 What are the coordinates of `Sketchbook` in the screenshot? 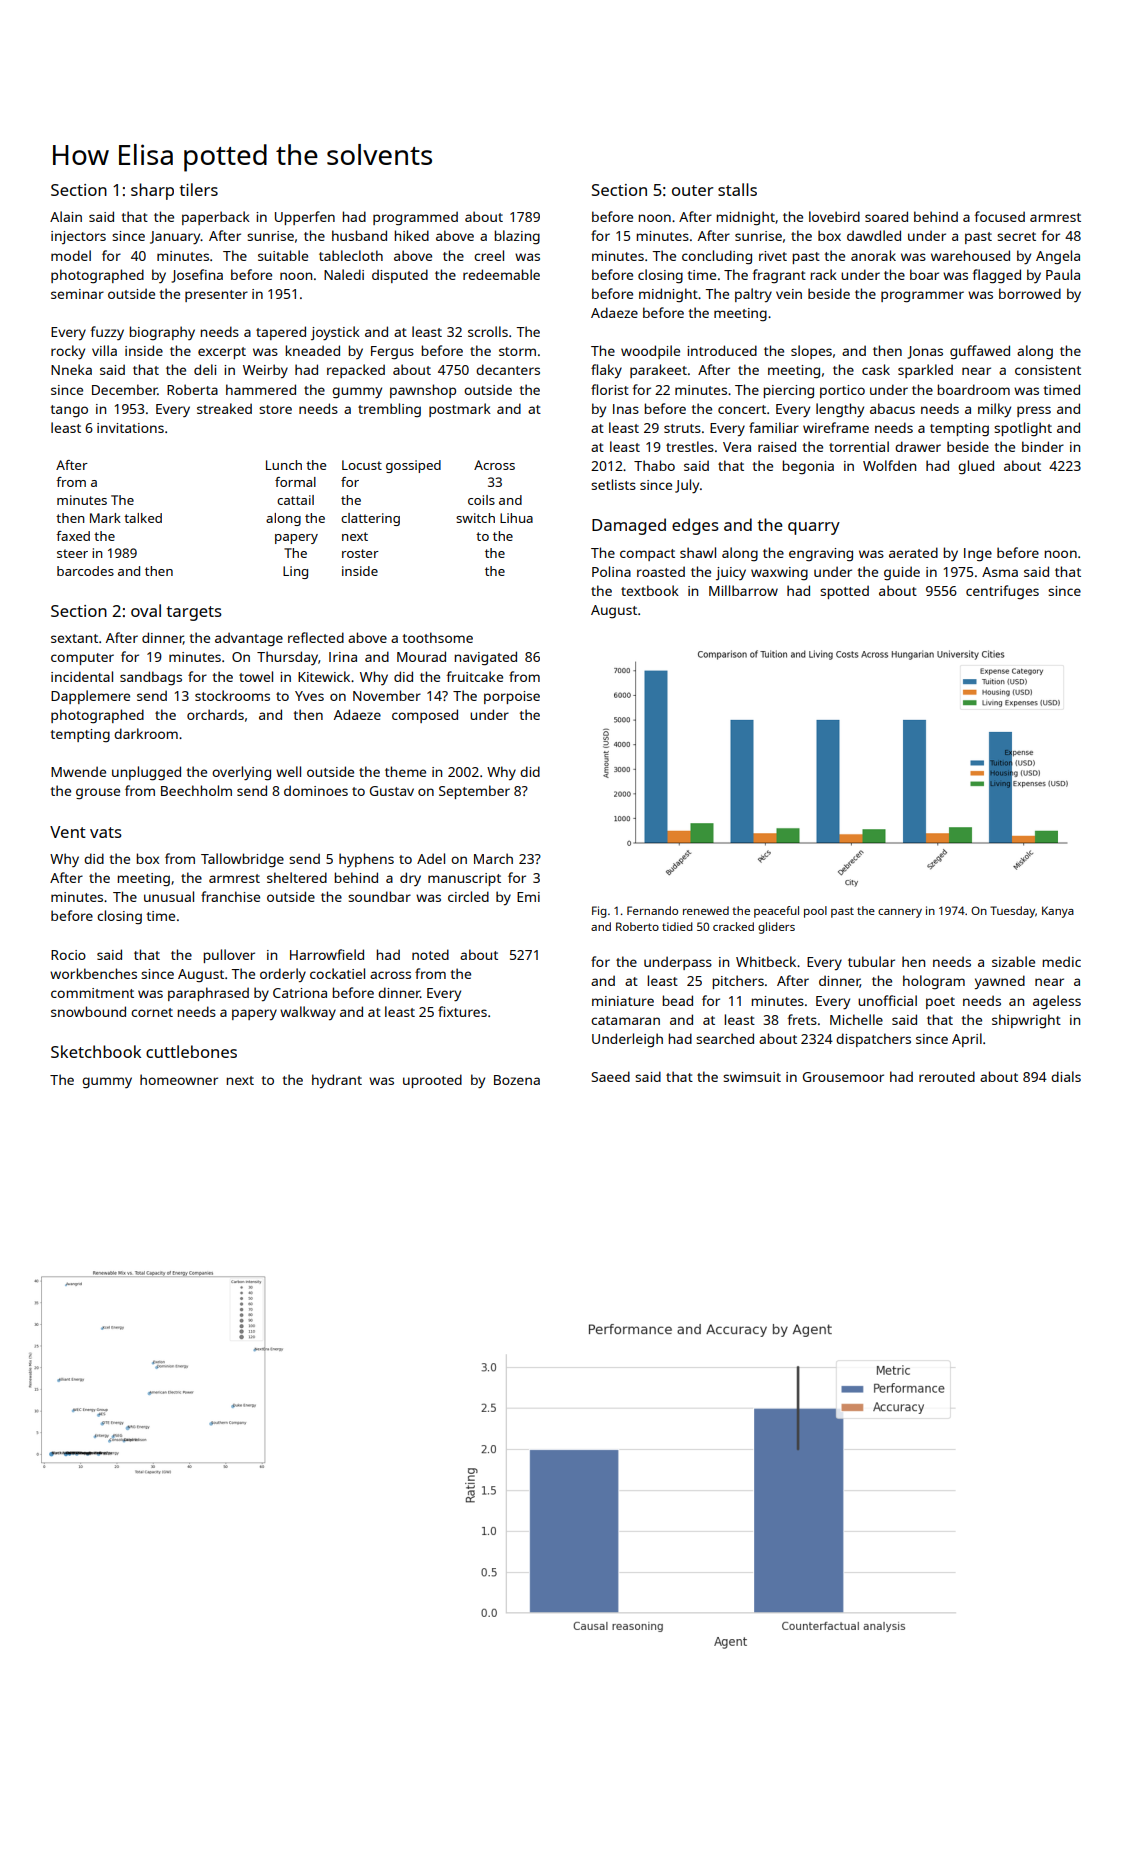 It's located at (96, 1051).
